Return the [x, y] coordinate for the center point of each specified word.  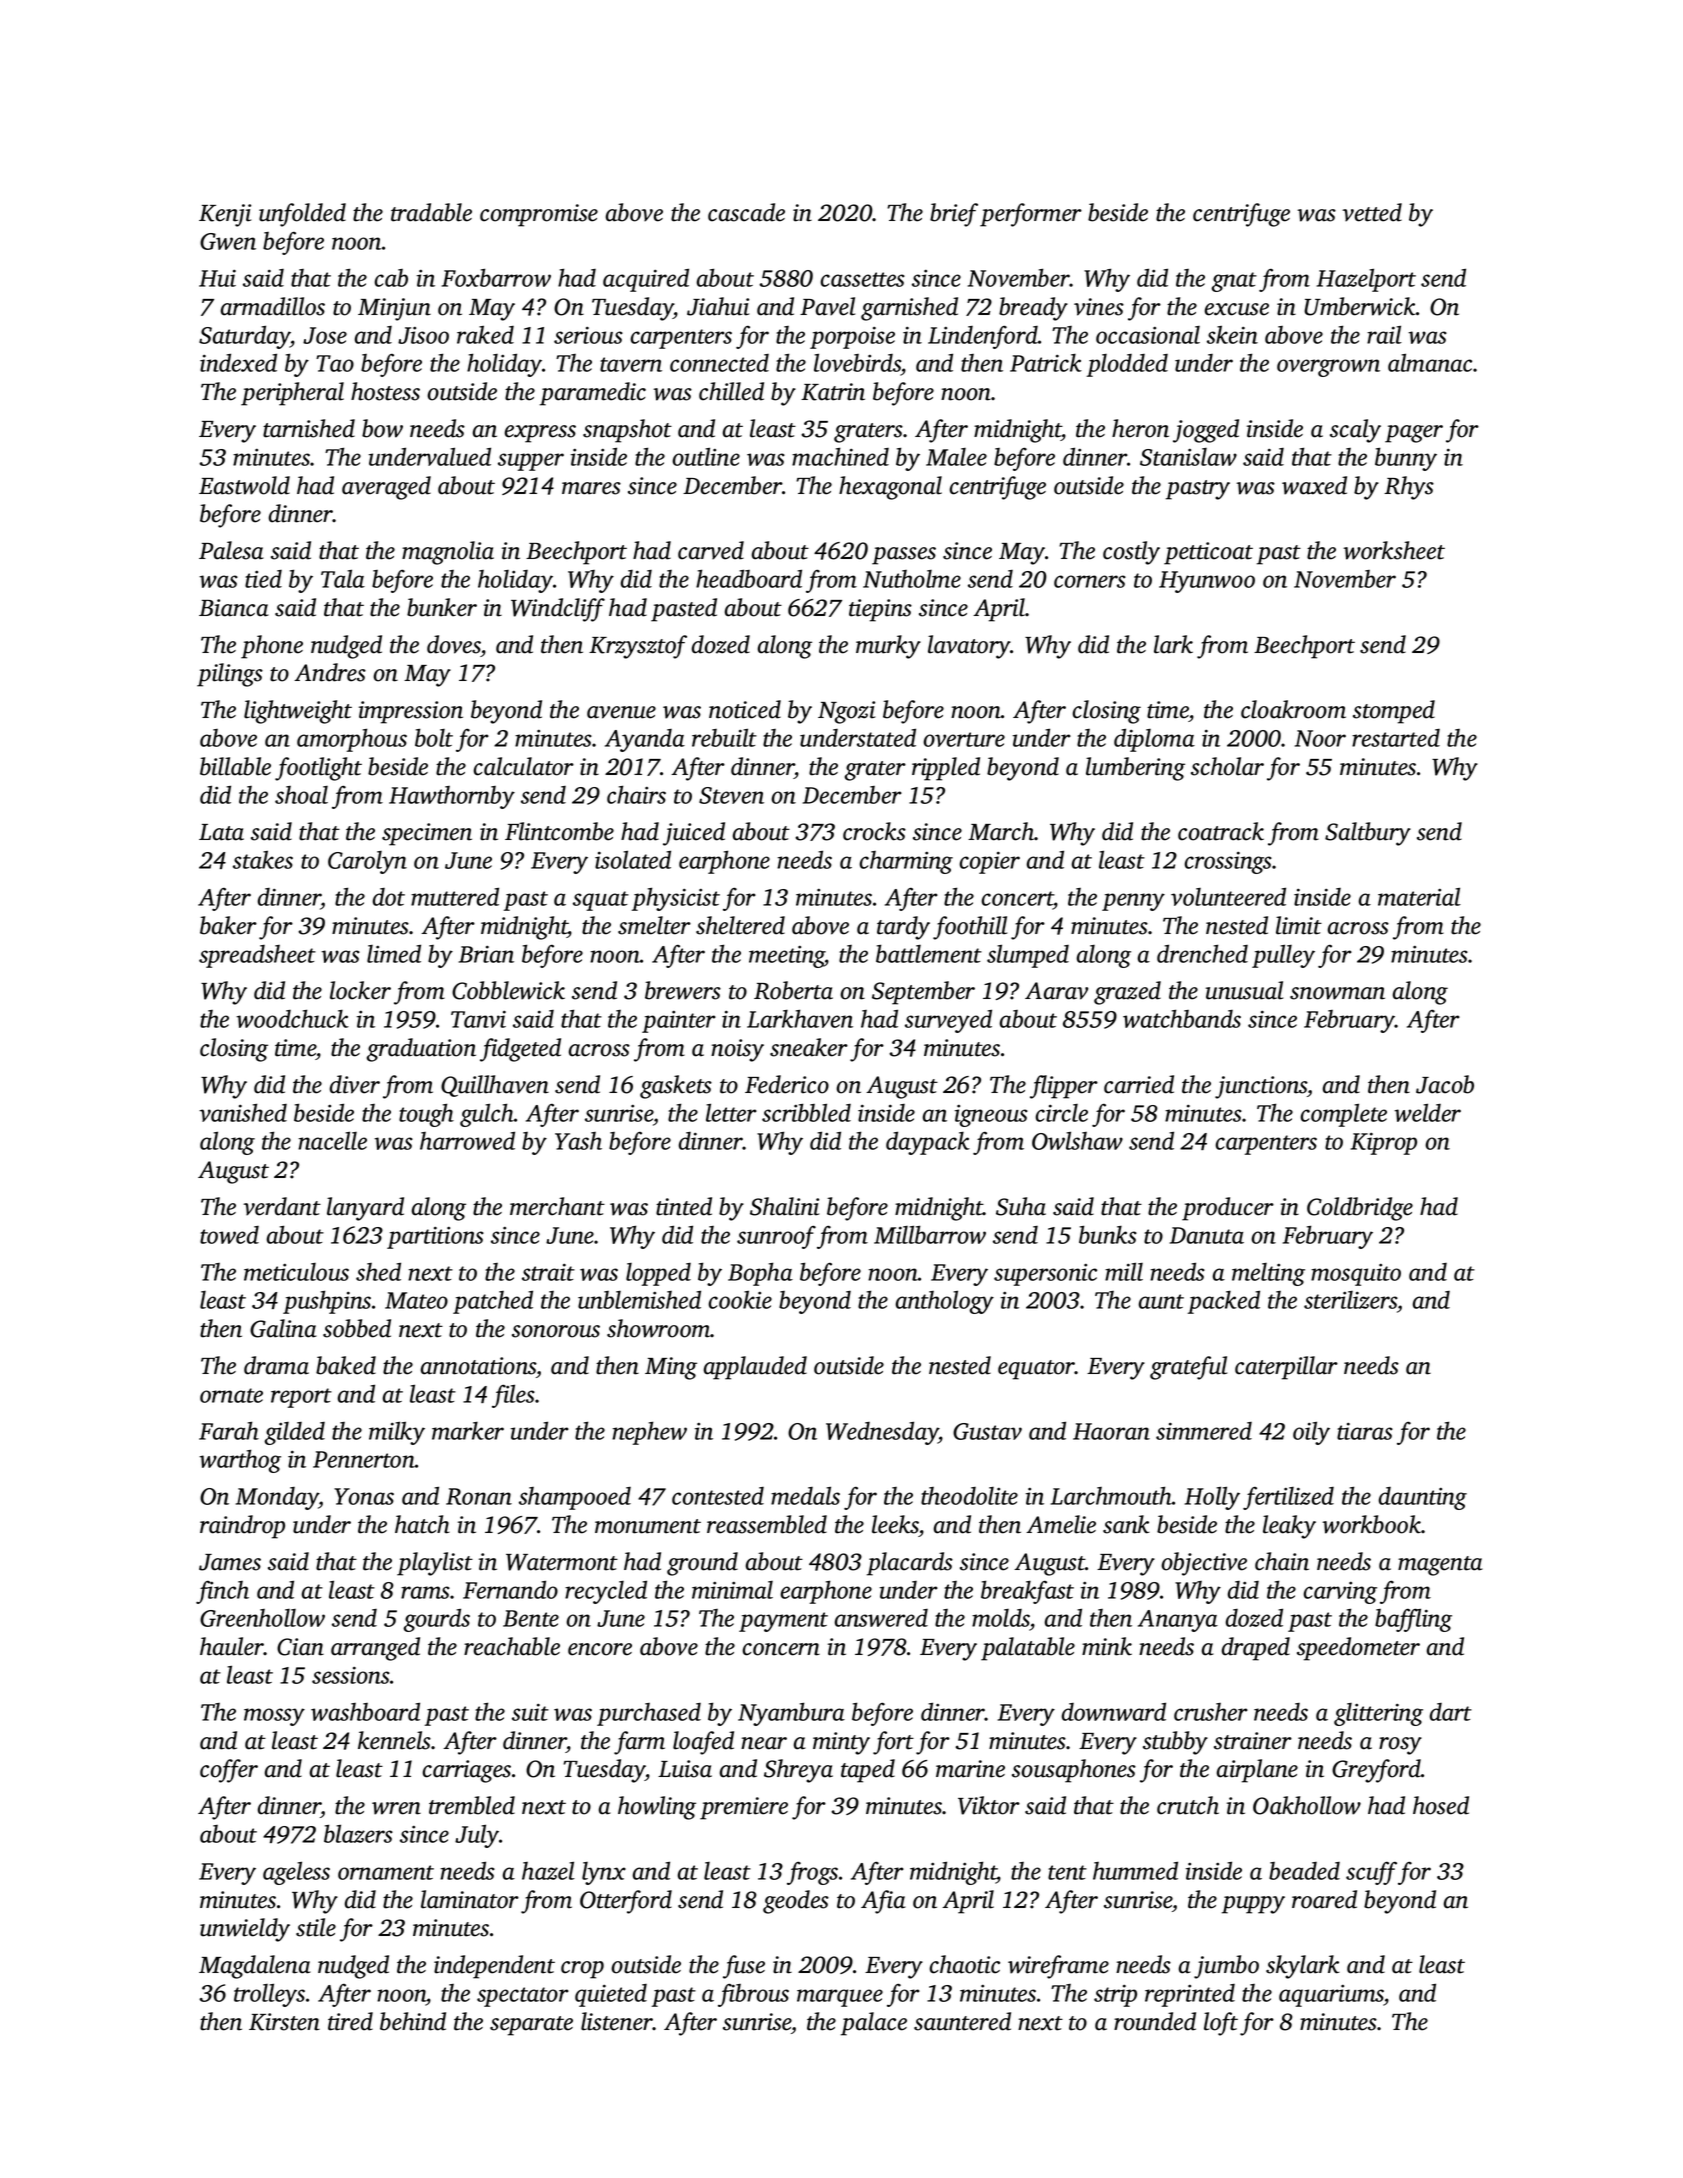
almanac [1430, 362]
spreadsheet [257, 956]
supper [531, 462]
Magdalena [255, 1967]
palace [874, 2024]
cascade [746, 212]
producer [1228, 1209]
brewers [683, 990]
